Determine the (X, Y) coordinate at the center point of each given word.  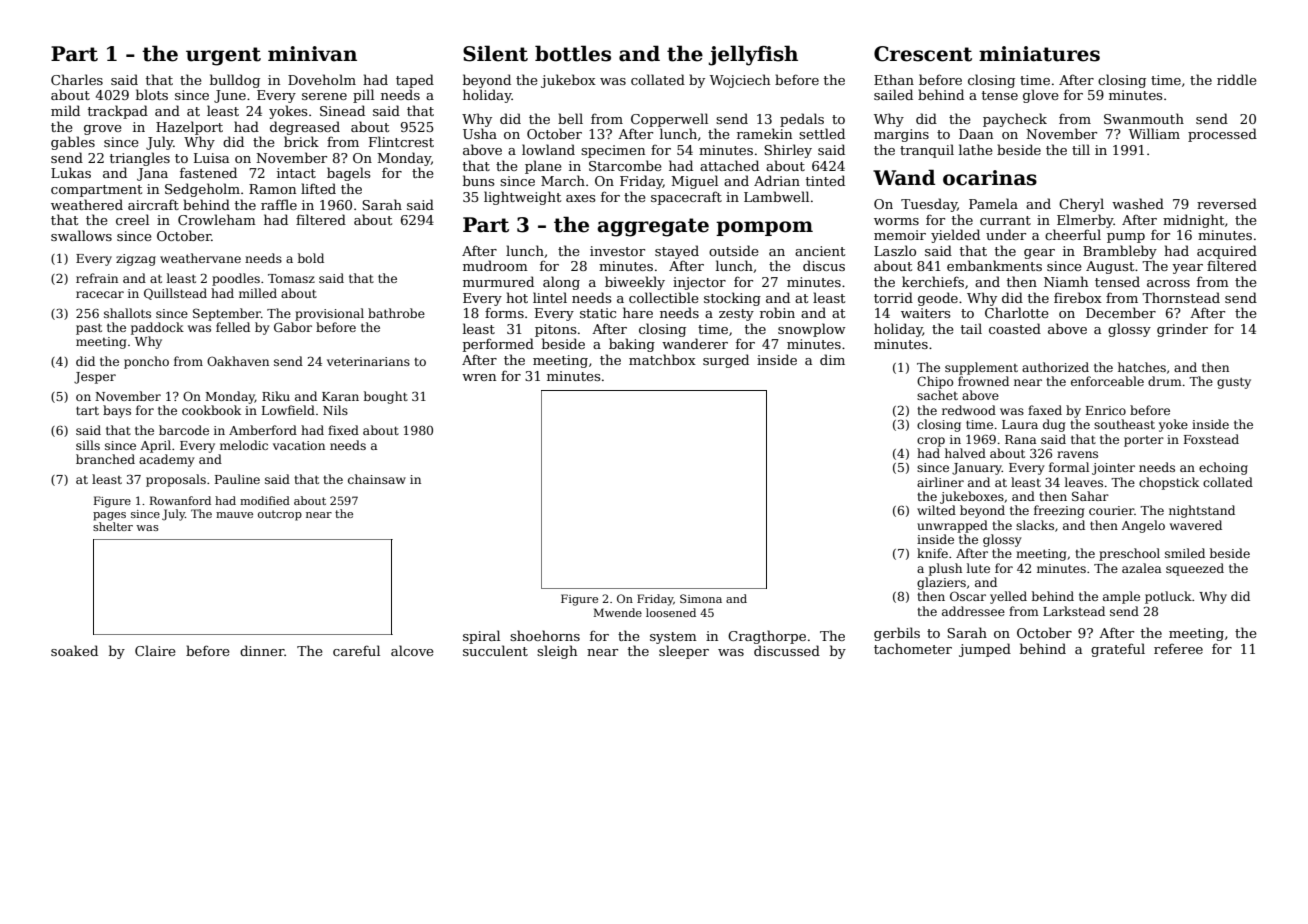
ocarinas (990, 178)
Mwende (618, 612)
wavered (1196, 525)
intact (296, 173)
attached (729, 165)
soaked (74, 650)
